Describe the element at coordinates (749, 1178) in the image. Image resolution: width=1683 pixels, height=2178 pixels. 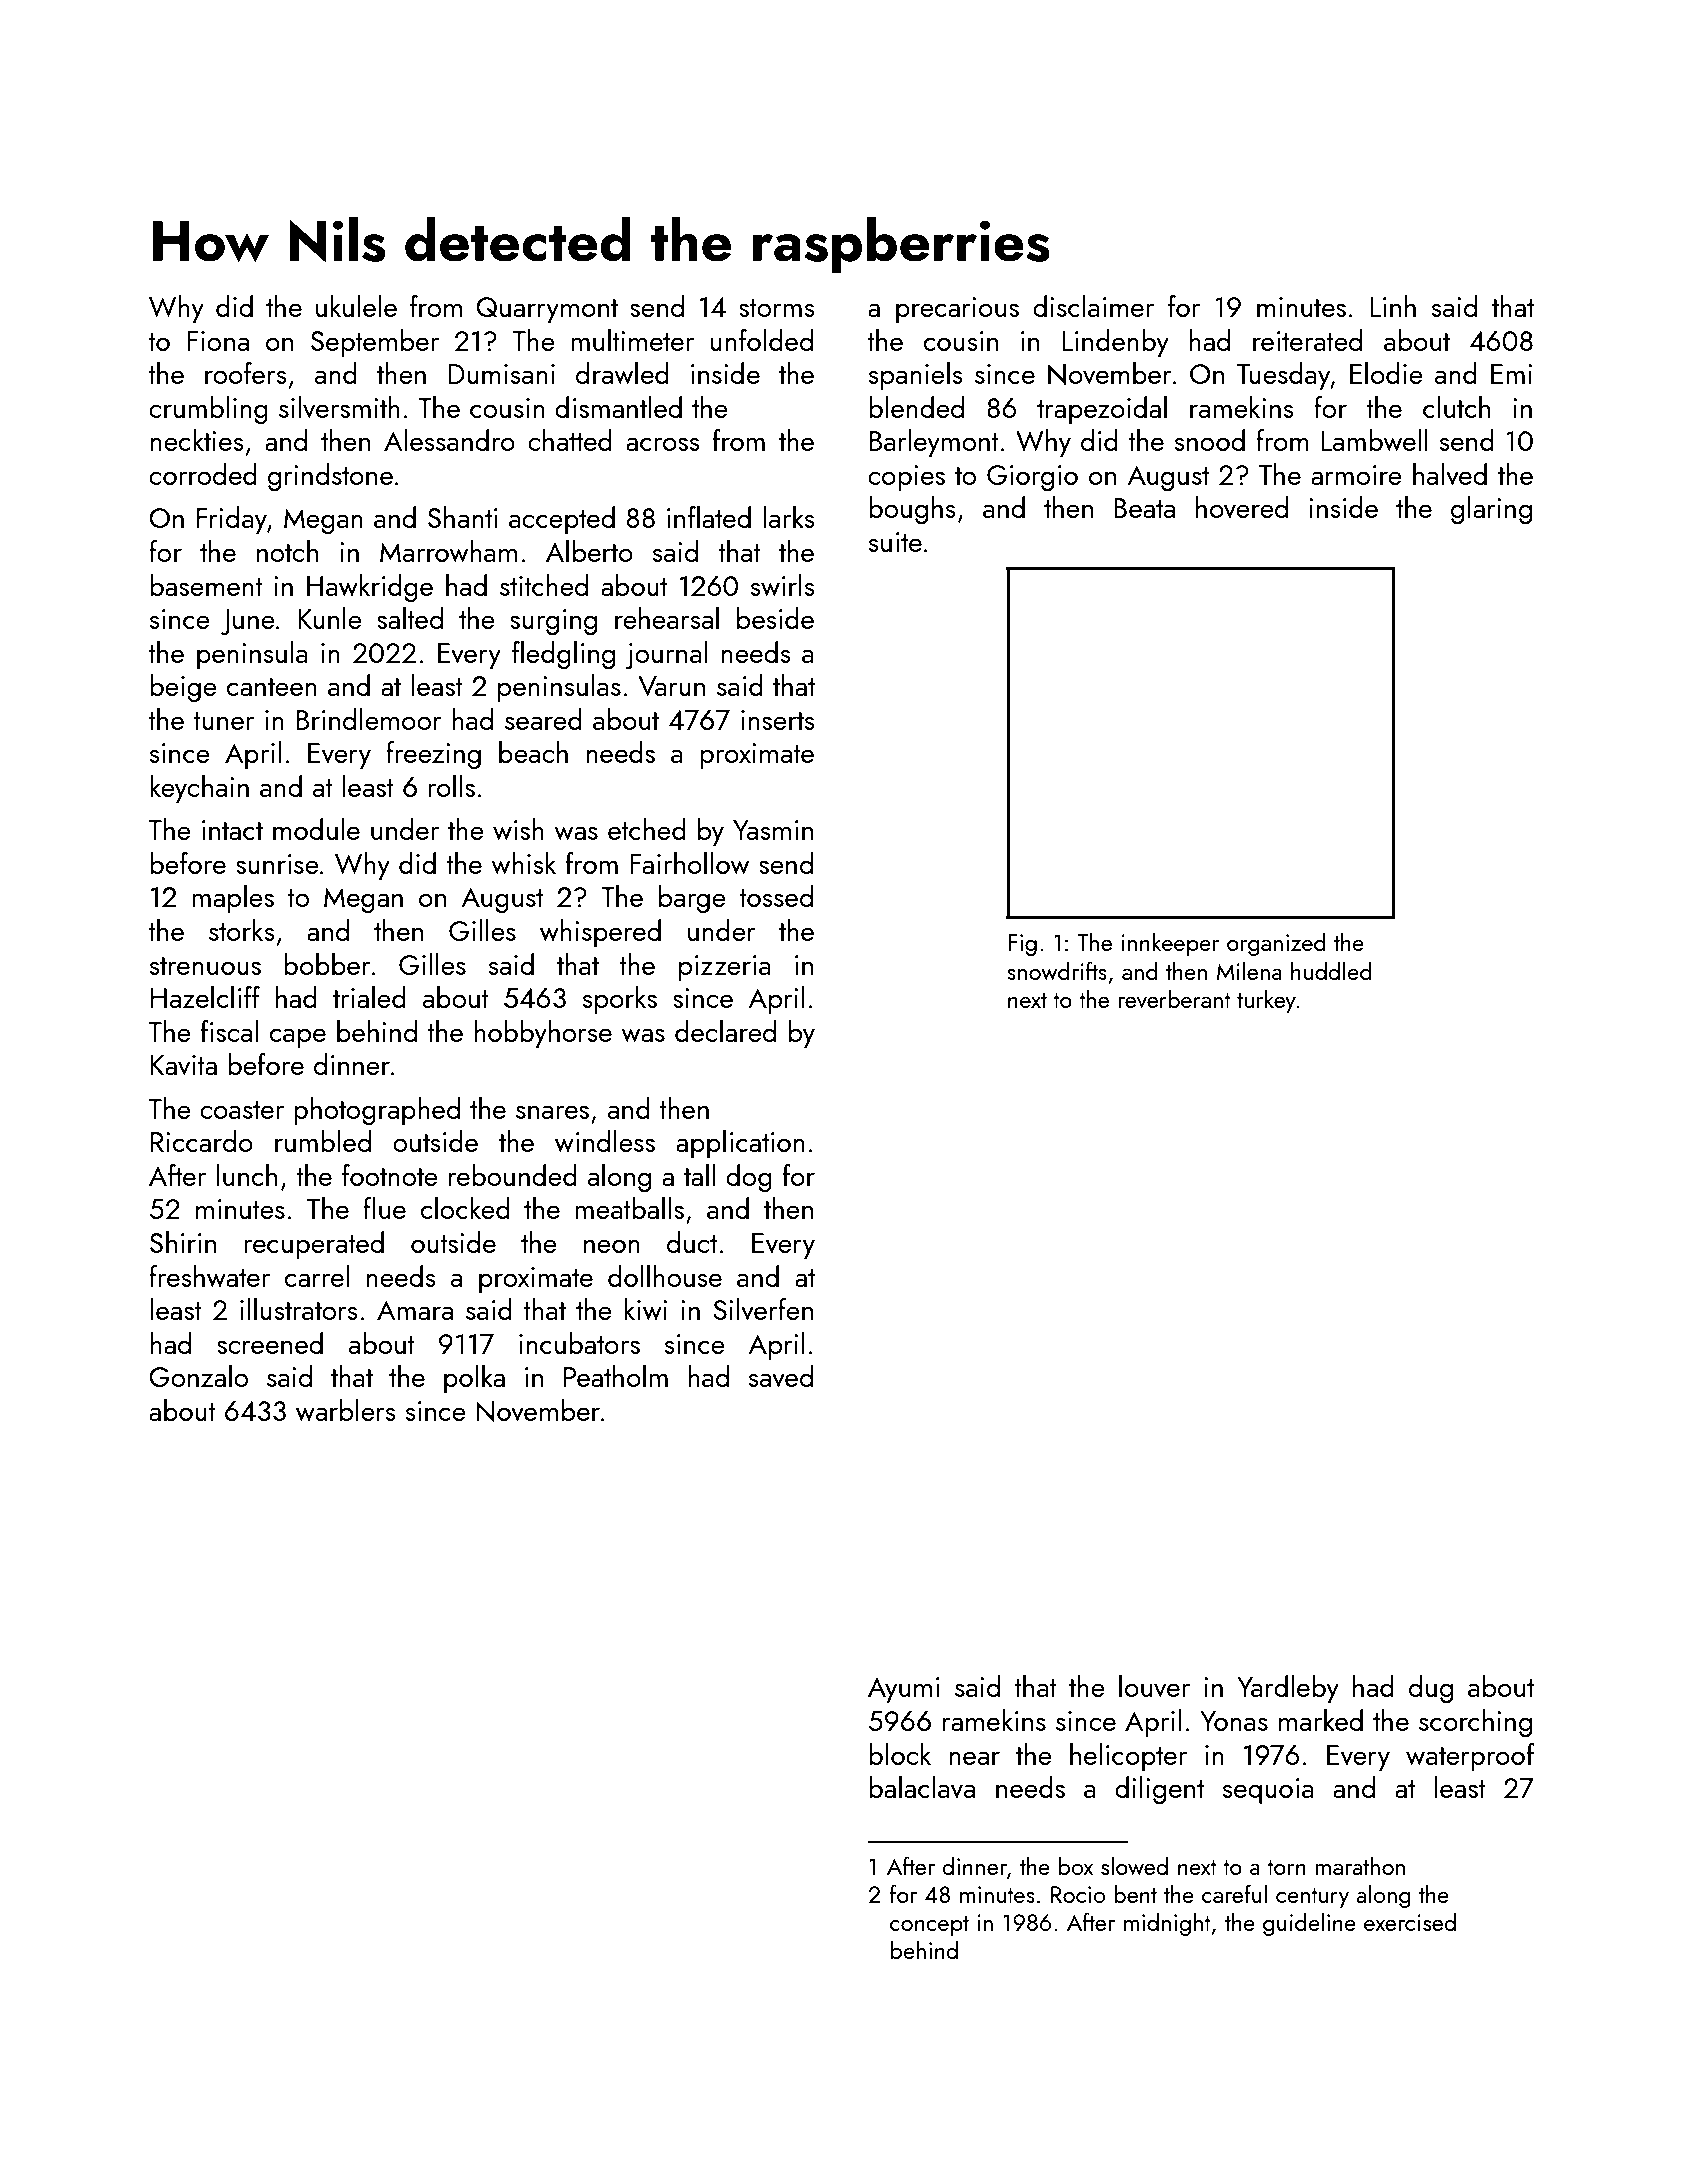
I see `dog` at that location.
